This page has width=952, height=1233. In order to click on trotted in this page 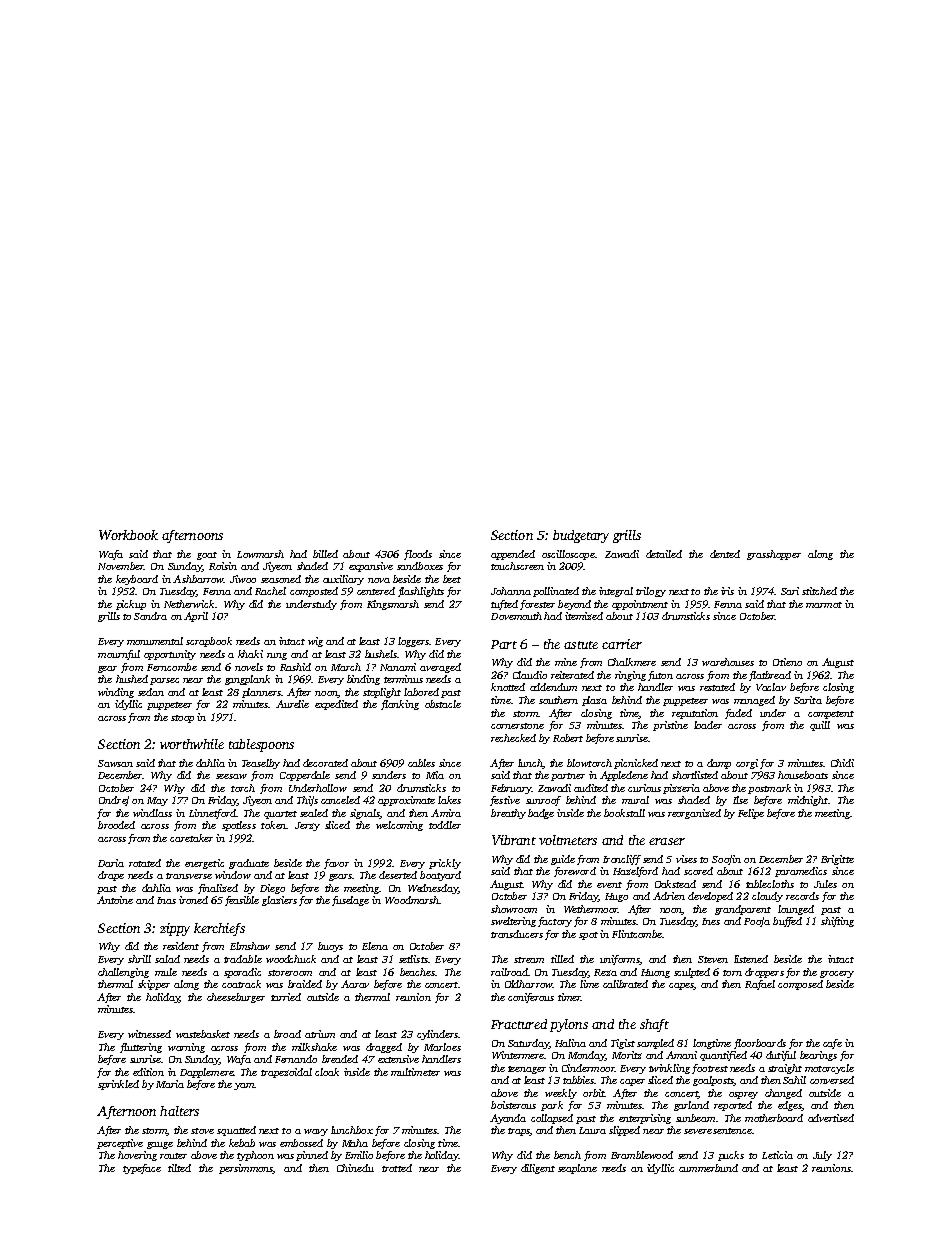, I will do `click(397, 1168)`.
